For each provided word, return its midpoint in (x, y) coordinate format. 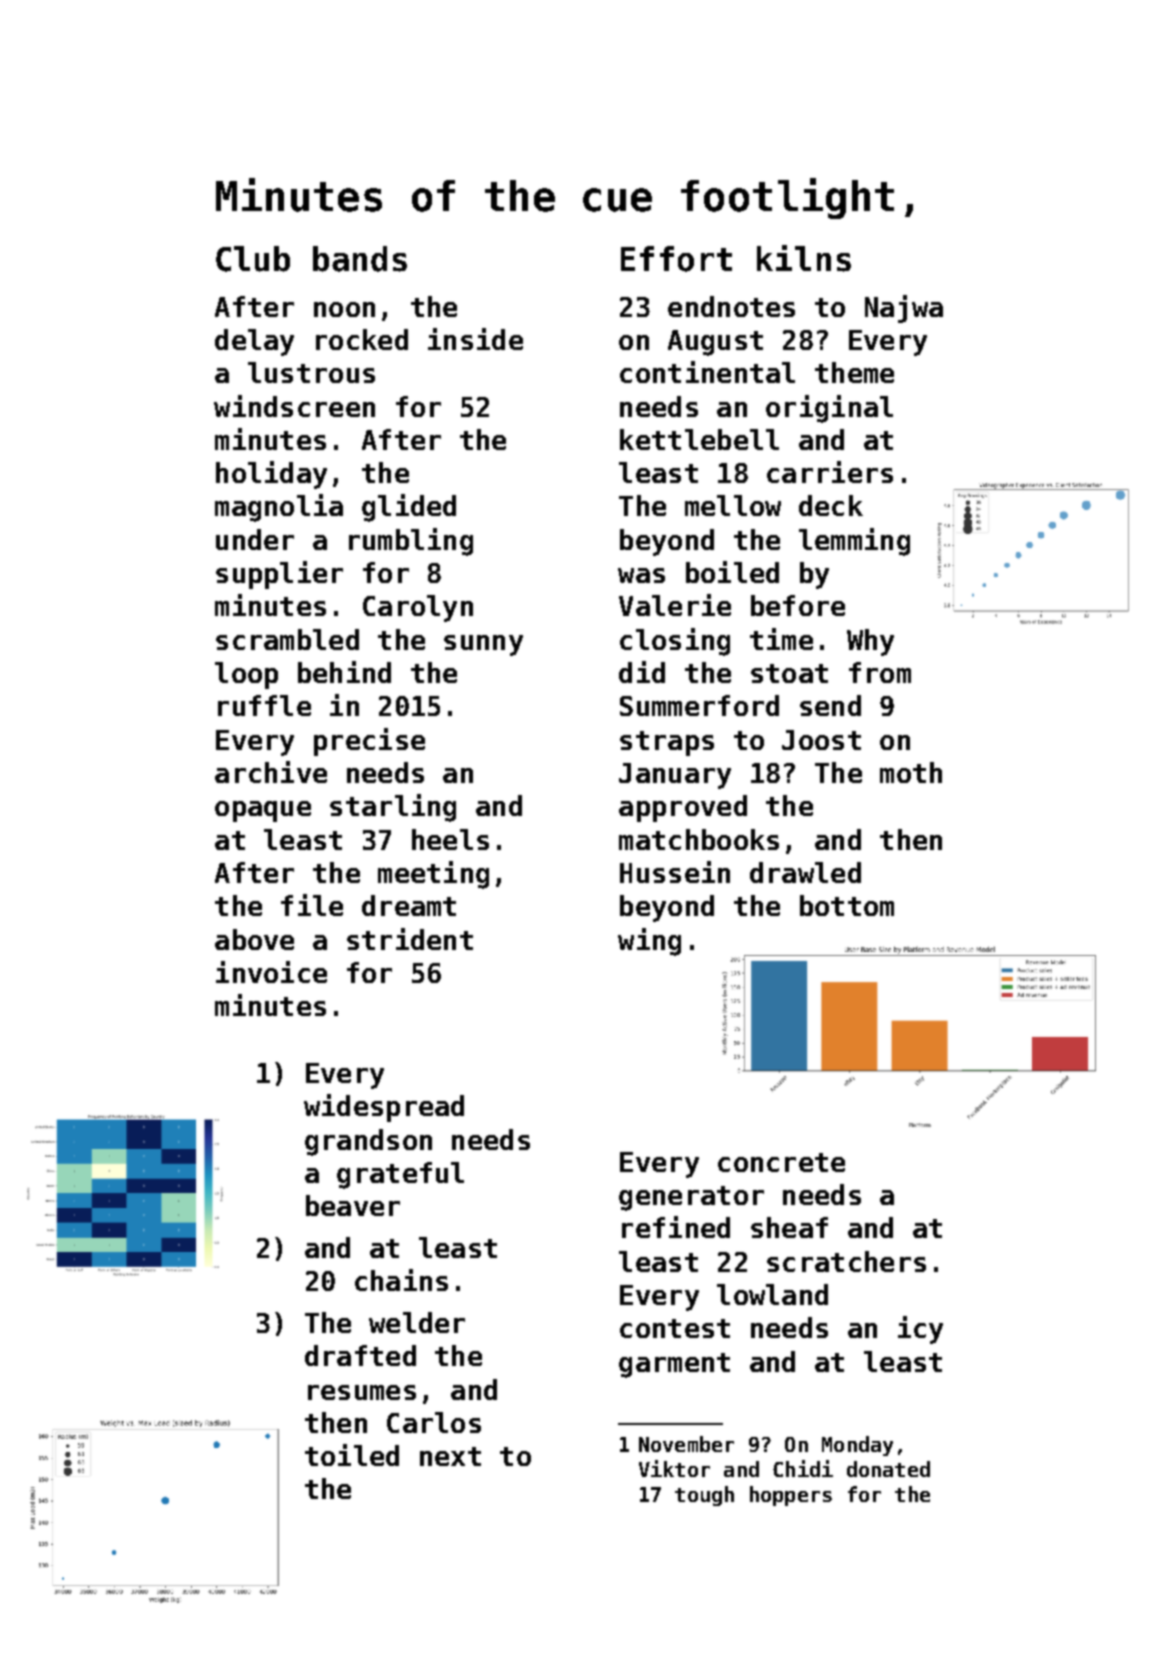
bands (360, 259)
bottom (847, 905)
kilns (804, 258)
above (254, 939)
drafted (360, 1355)
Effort (676, 259)
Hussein (675, 872)
